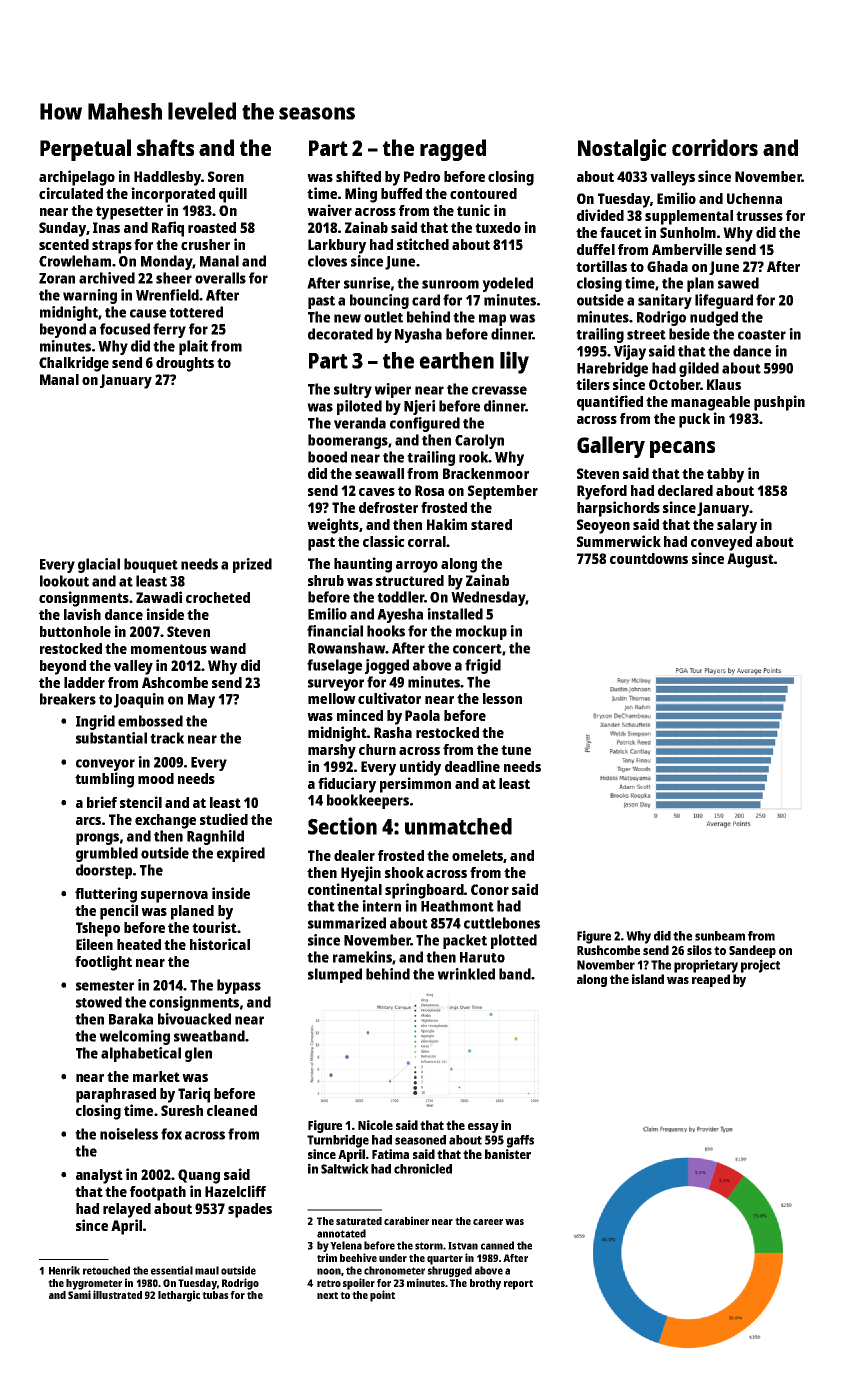 This image has width=849, height=1400. I want to click on glacial, so click(99, 565).
